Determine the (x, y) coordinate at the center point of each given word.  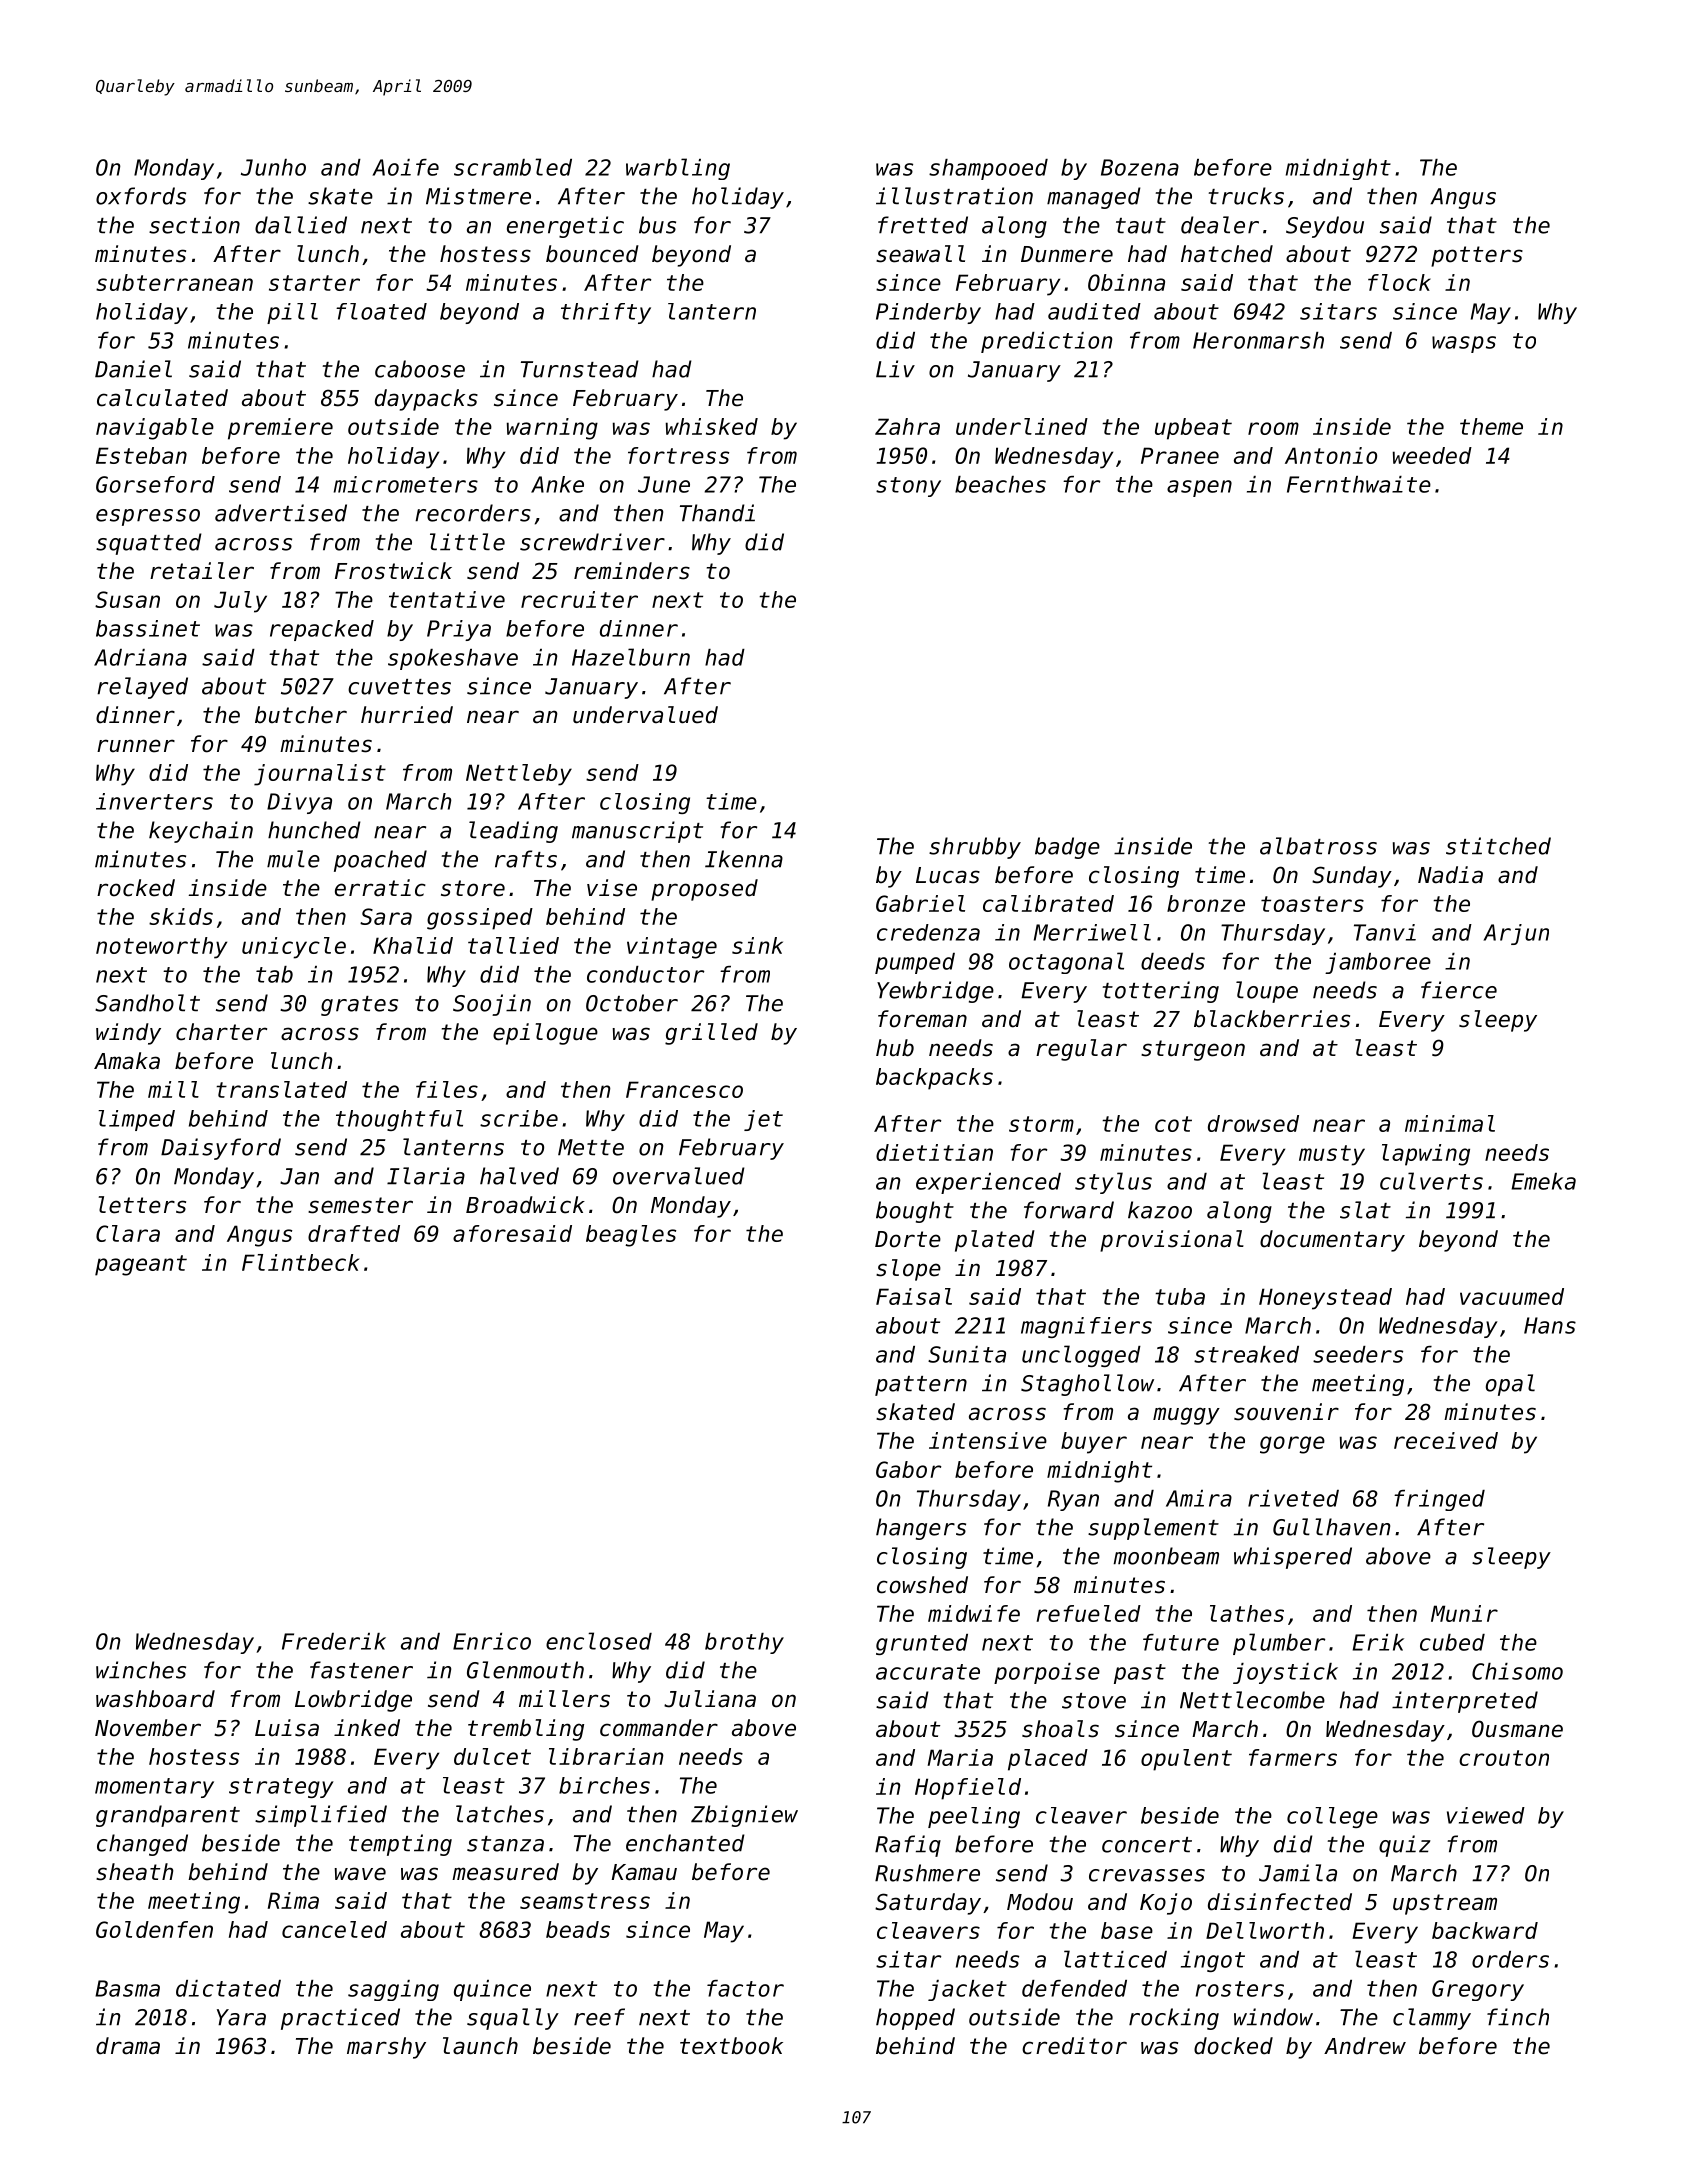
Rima (293, 1900)
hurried (407, 715)
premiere (280, 429)
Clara (128, 1233)
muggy (1186, 1416)
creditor (1074, 2046)
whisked (712, 426)
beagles (631, 1236)
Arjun (1516, 934)
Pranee (1180, 455)
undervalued (645, 715)
